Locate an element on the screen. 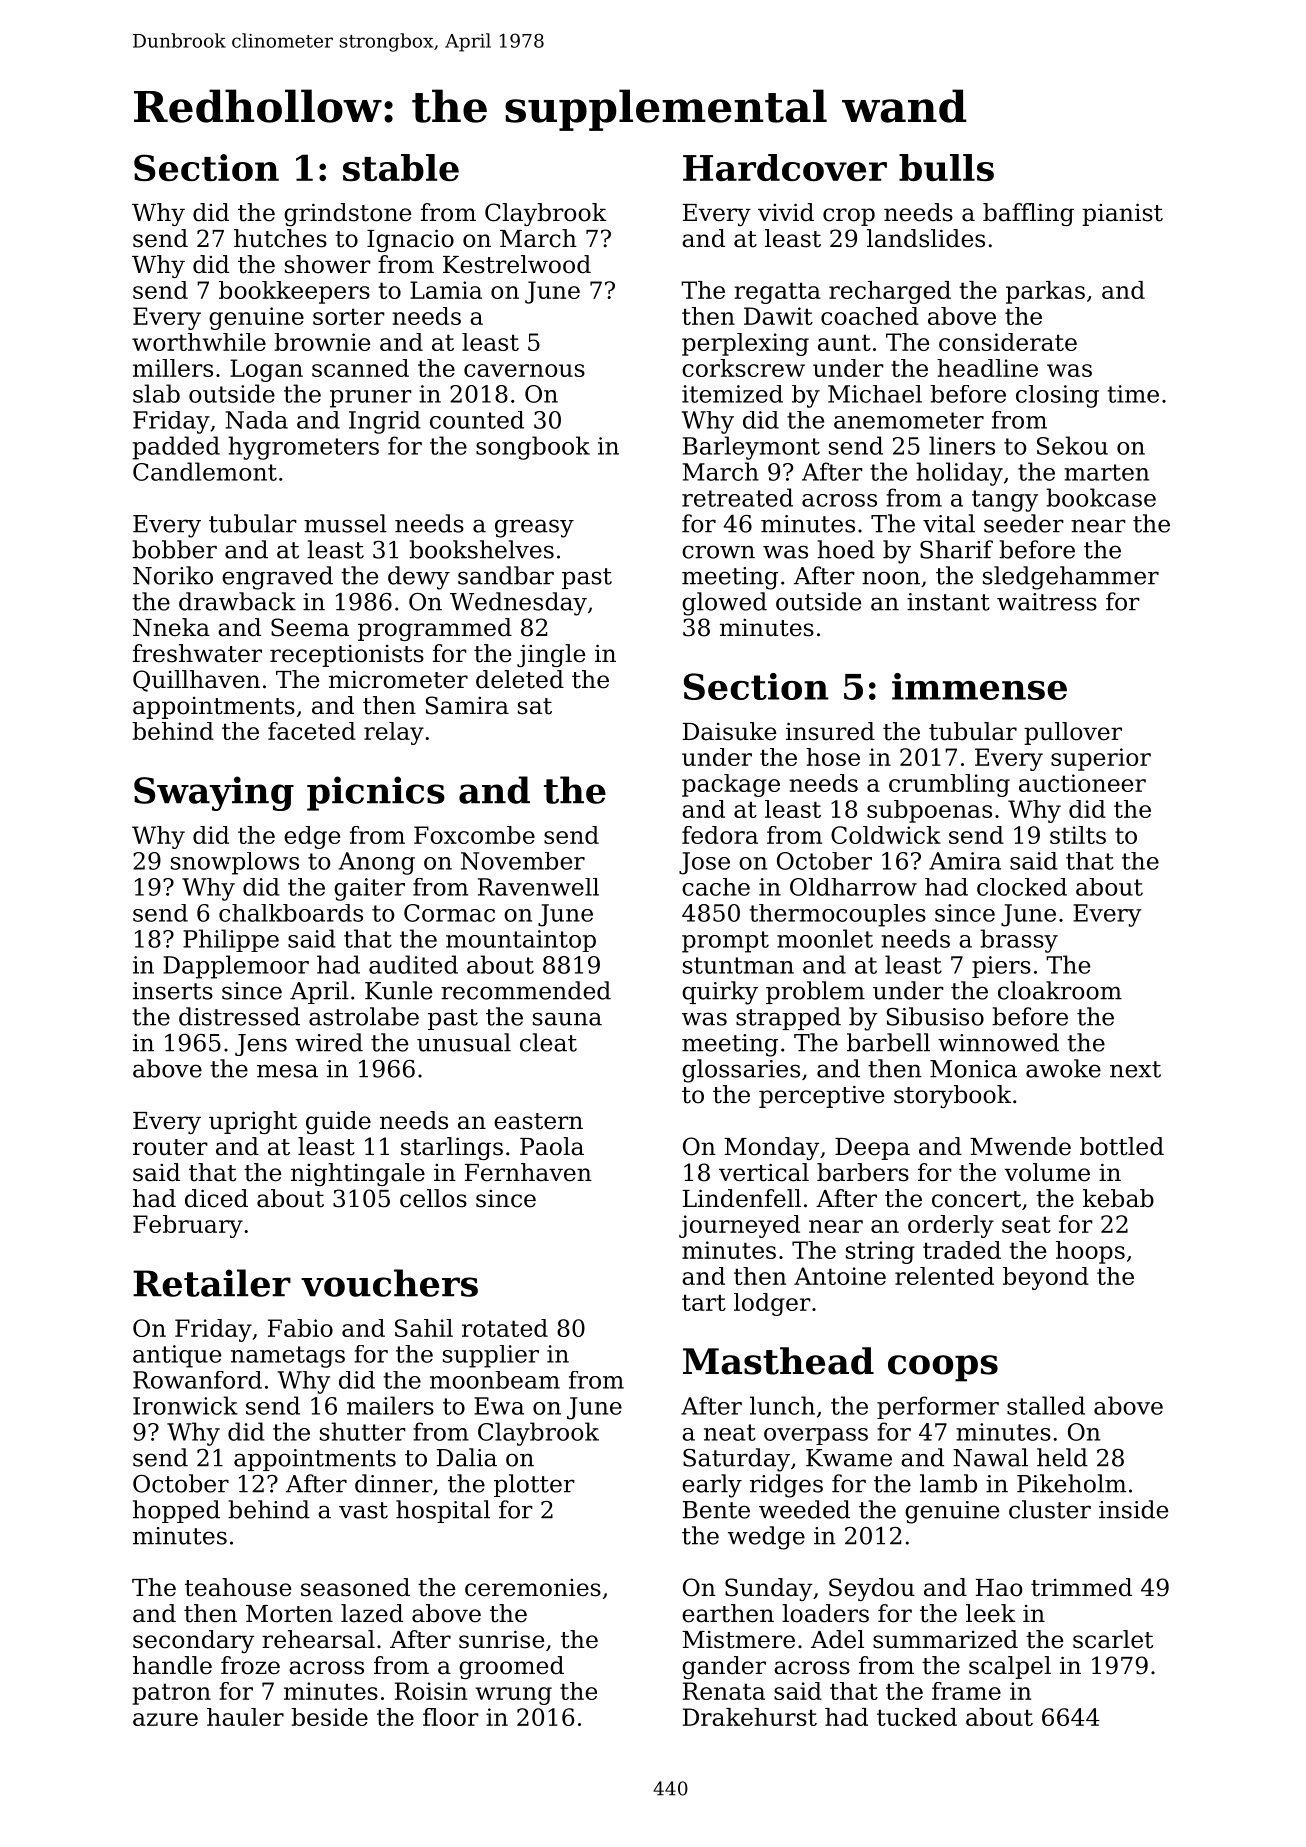  stable is located at coordinates (401, 167).
